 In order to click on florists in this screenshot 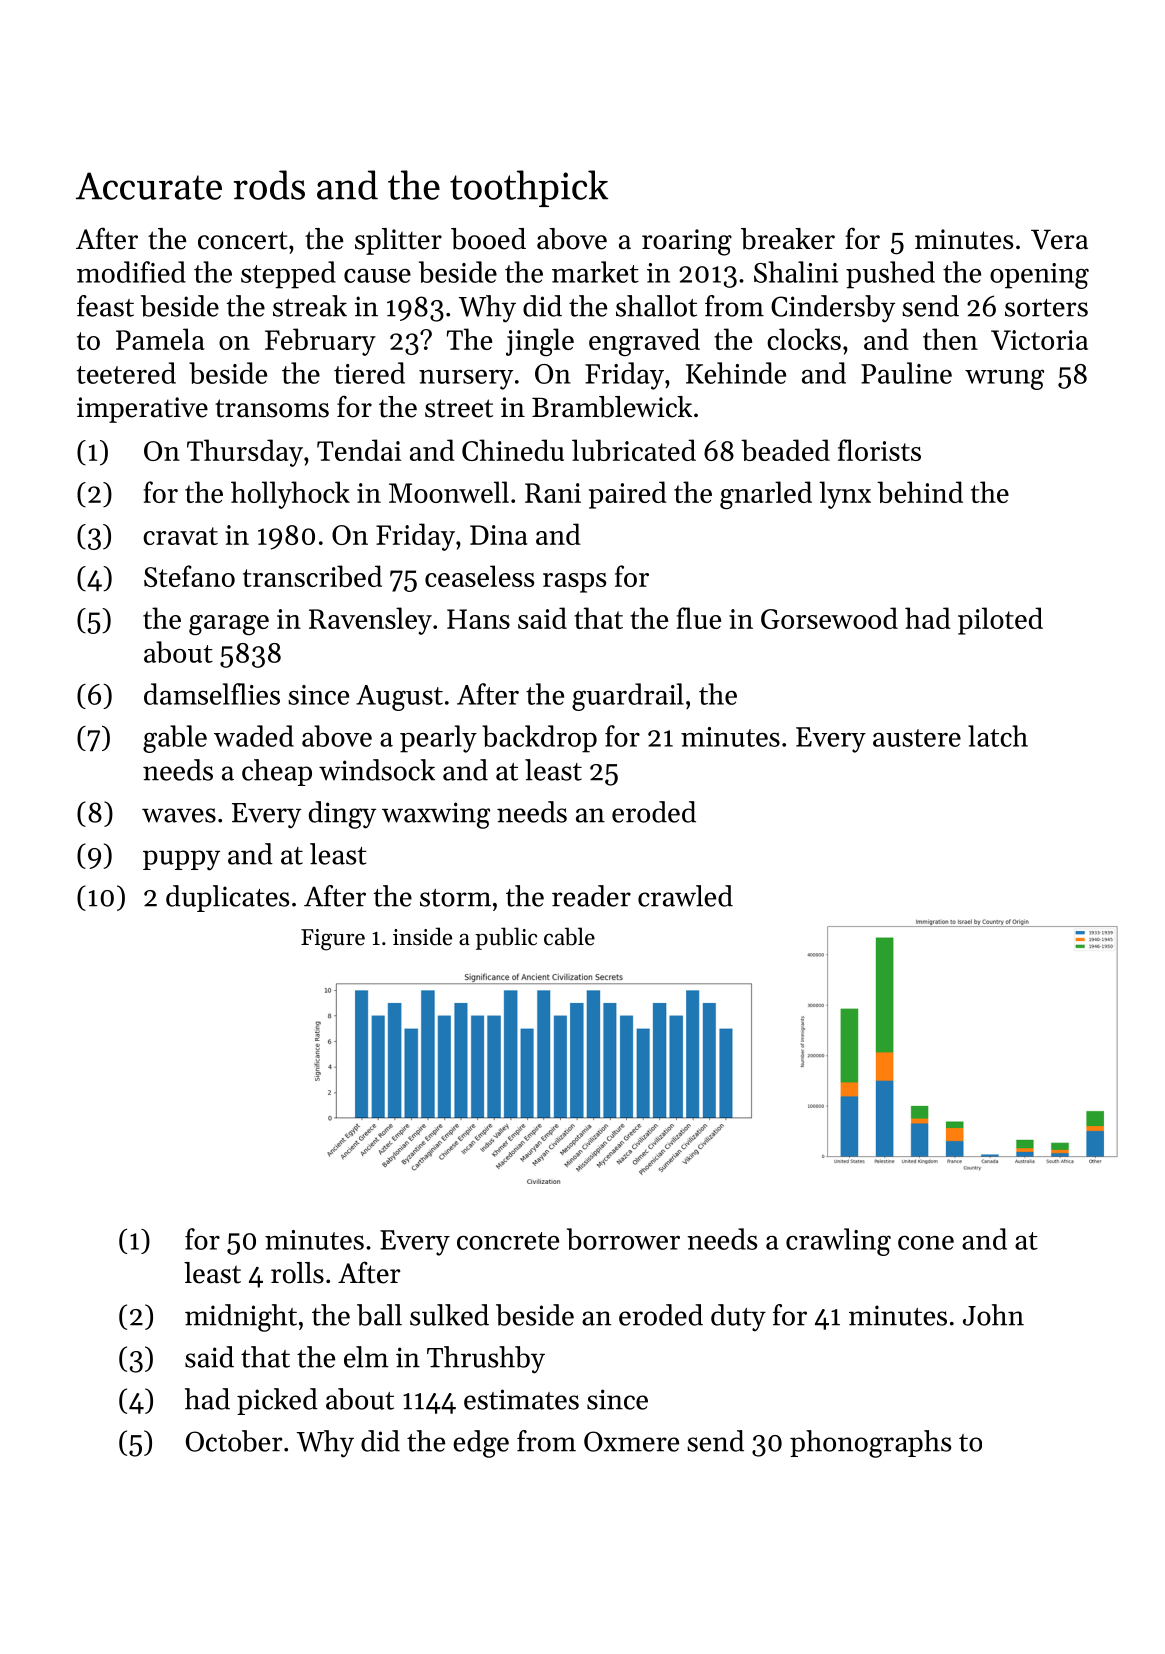, I will do `click(879, 450)`.
